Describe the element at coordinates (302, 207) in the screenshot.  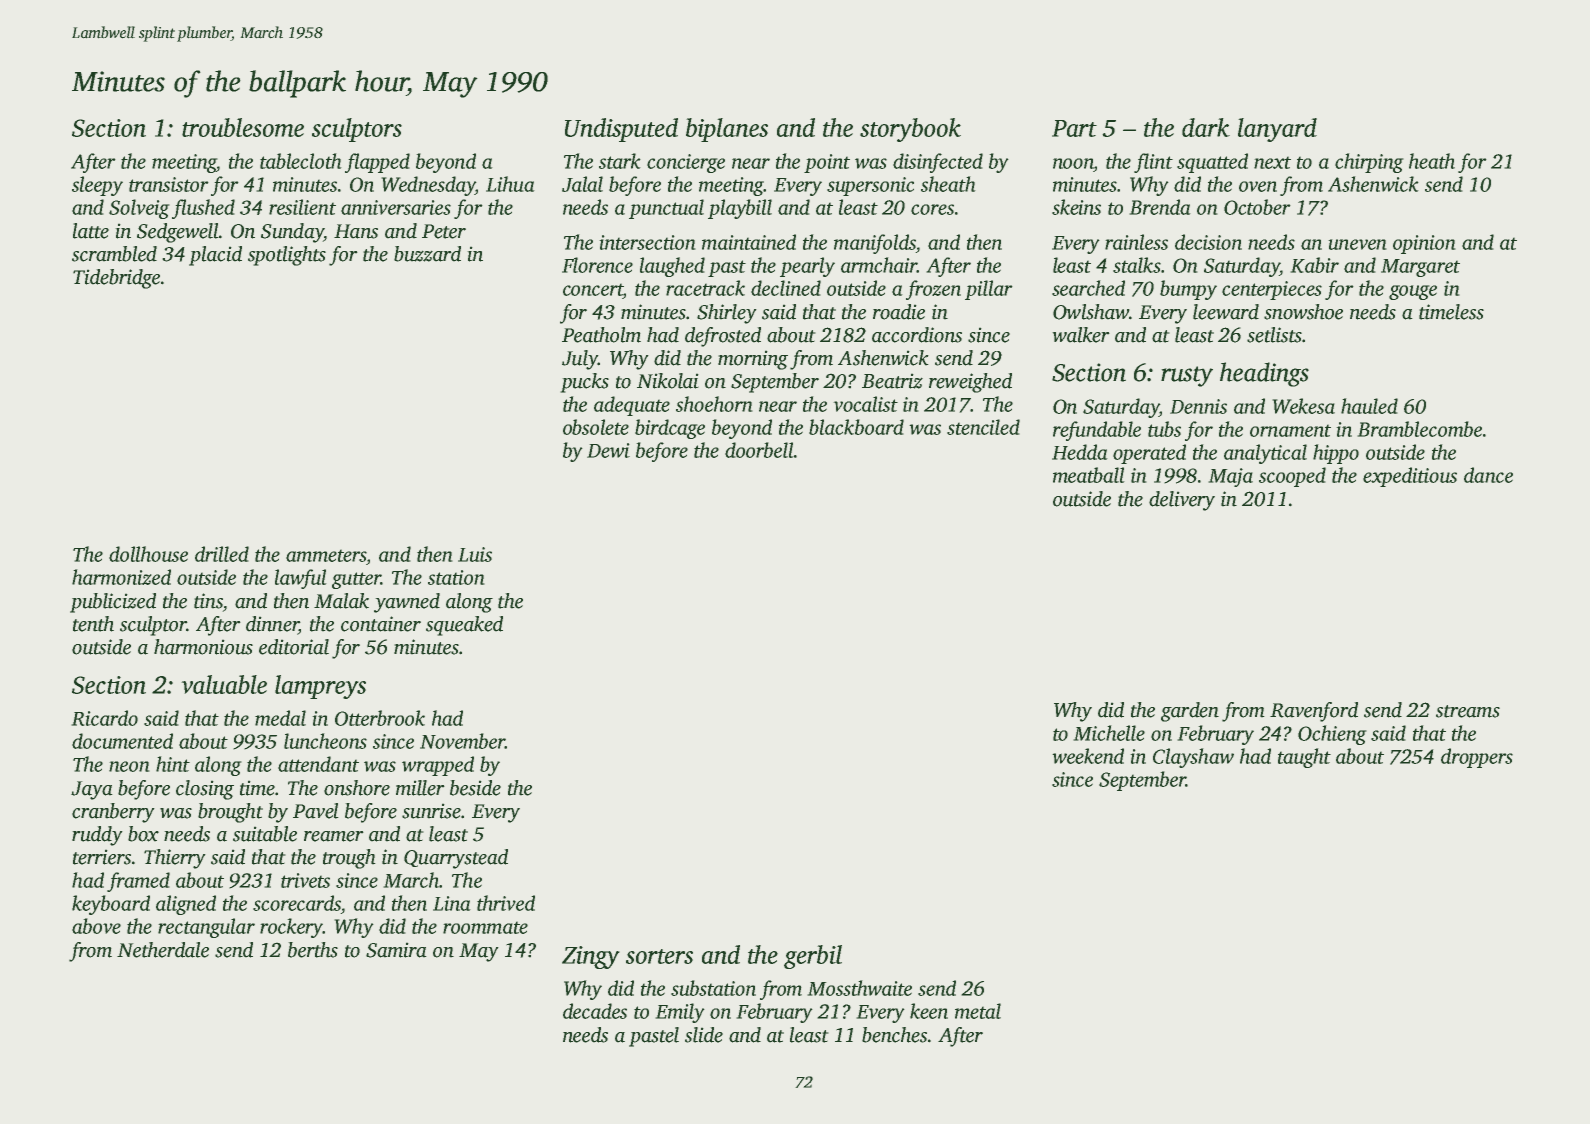
I see `resilient` at that location.
